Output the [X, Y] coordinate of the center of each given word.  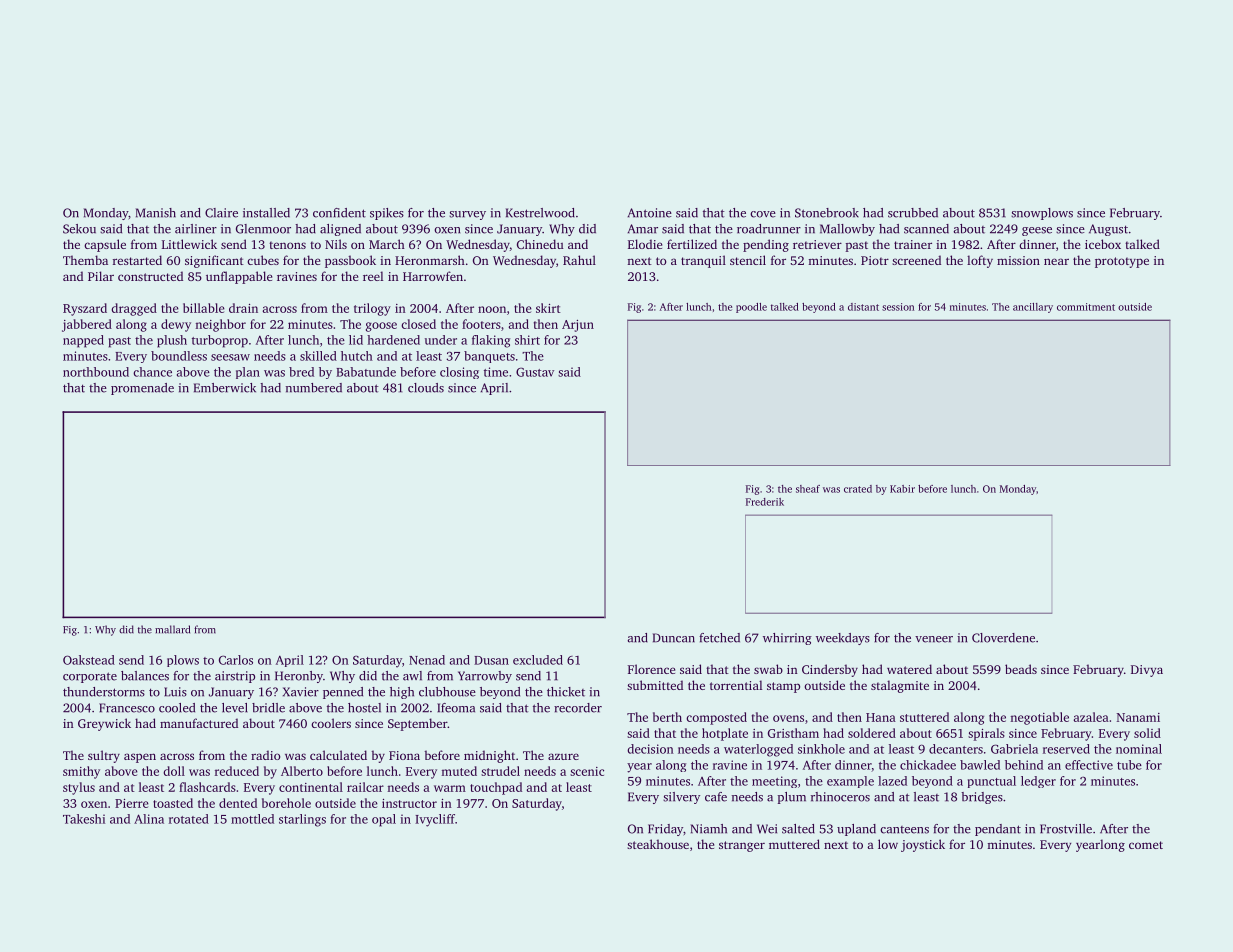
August [1108, 230]
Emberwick [225, 388]
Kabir [902, 489]
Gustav [535, 372]
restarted [137, 260]
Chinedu [540, 244]
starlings [302, 820]
